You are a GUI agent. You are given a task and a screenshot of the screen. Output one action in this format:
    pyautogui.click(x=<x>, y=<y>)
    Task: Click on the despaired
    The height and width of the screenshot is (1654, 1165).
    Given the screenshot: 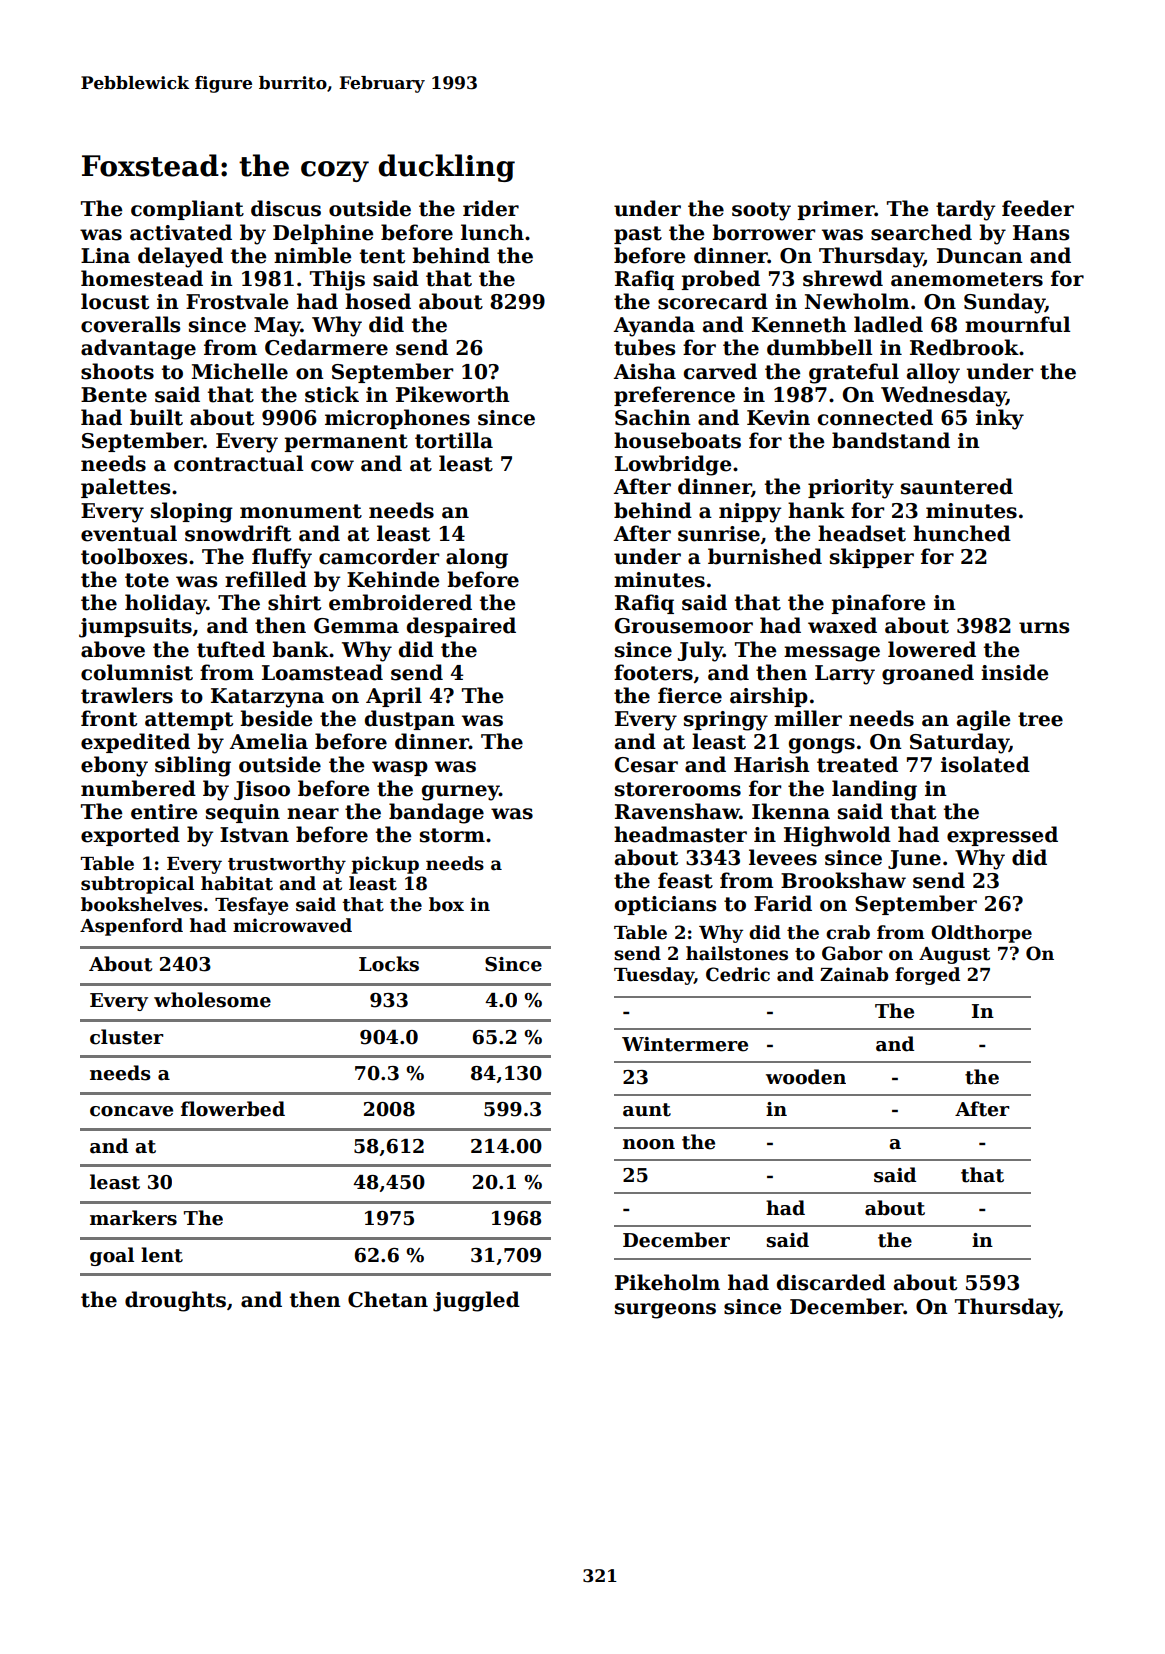 What is the action you would take?
    pyautogui.click(x=461, y=627)
